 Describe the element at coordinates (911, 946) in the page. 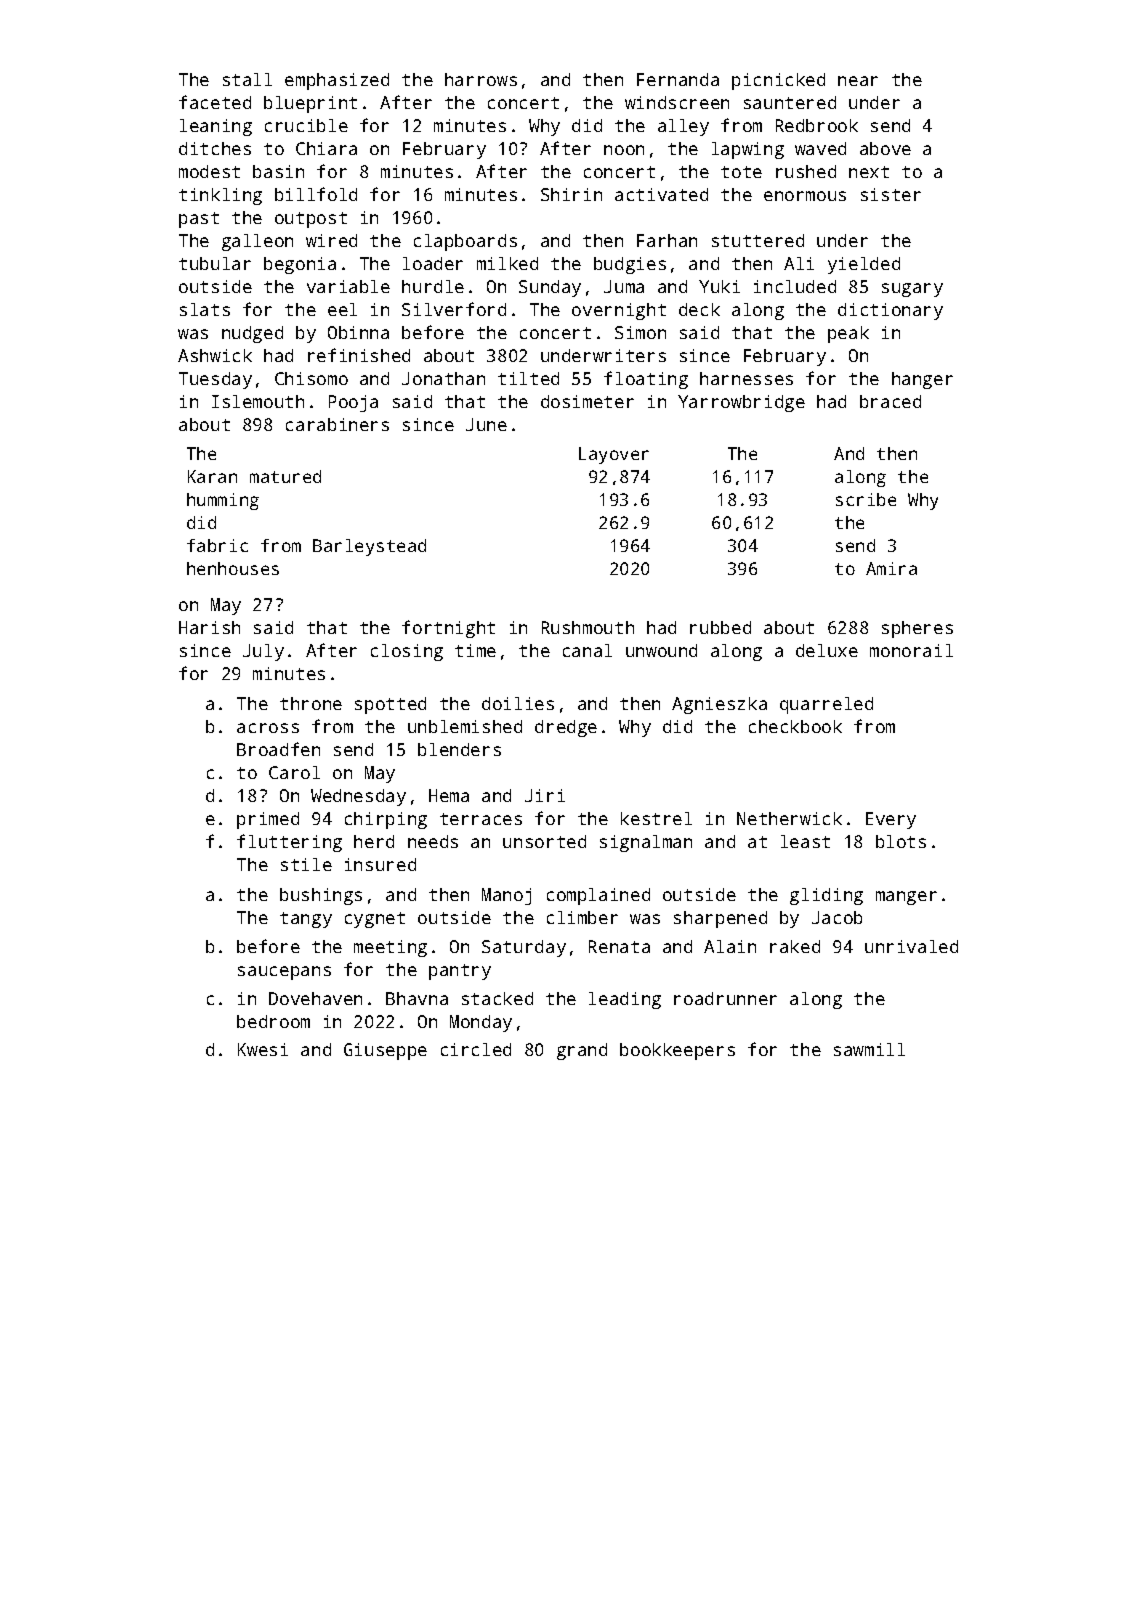

I see `unrivaled` at that location.
